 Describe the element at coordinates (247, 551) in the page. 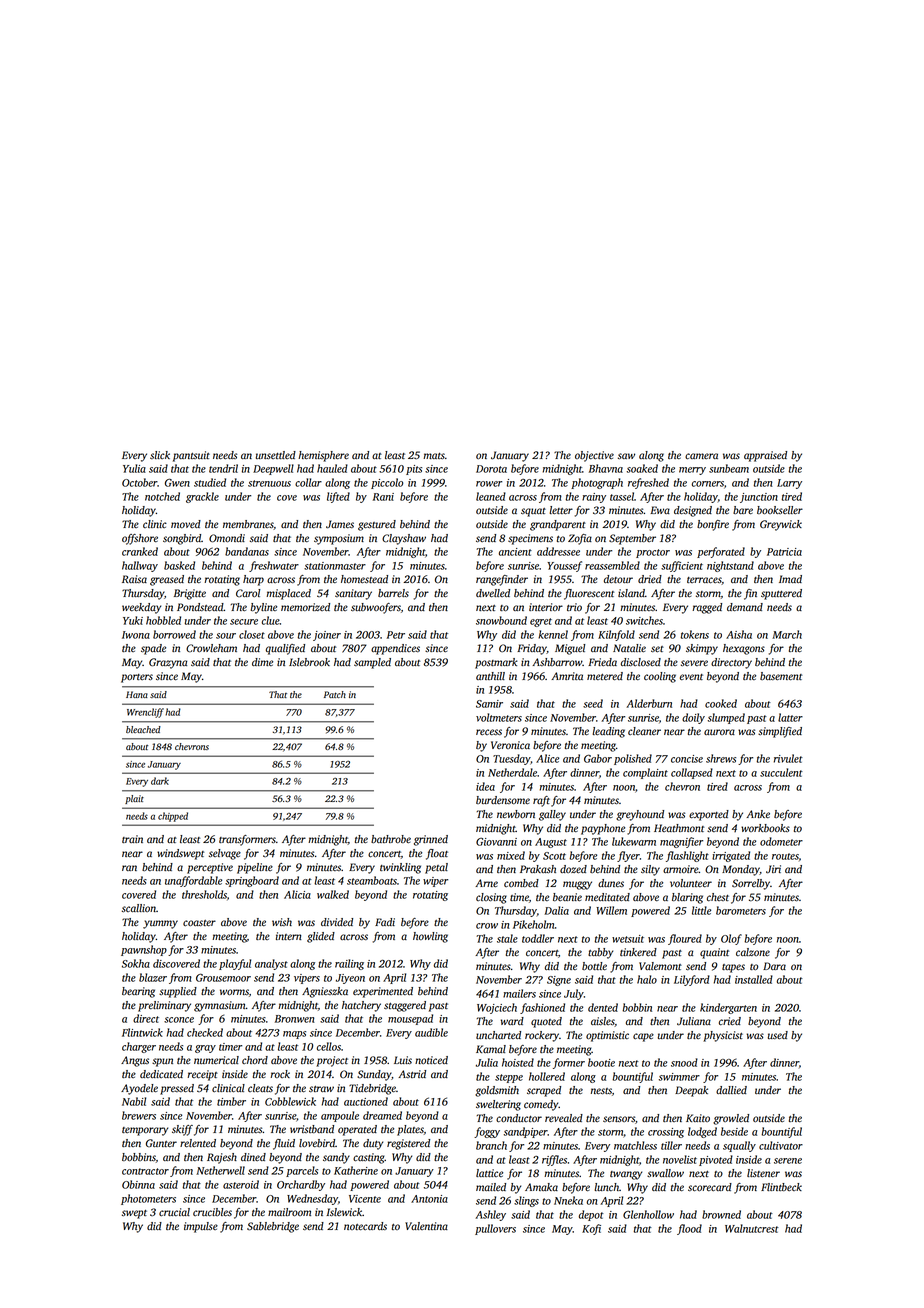

I see `bandanas` at that location.
